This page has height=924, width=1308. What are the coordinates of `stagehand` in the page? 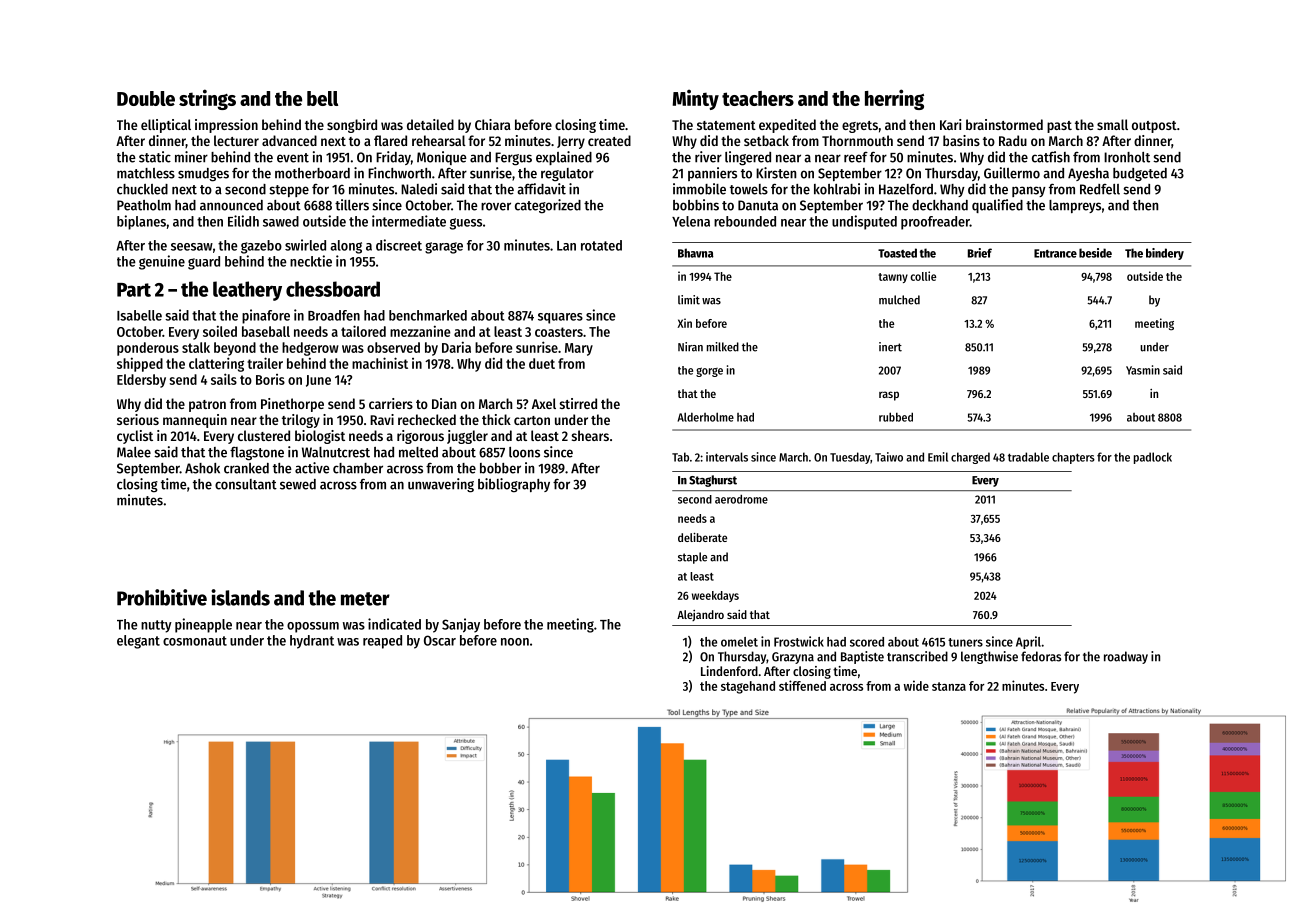 It's located at (748, 687).
